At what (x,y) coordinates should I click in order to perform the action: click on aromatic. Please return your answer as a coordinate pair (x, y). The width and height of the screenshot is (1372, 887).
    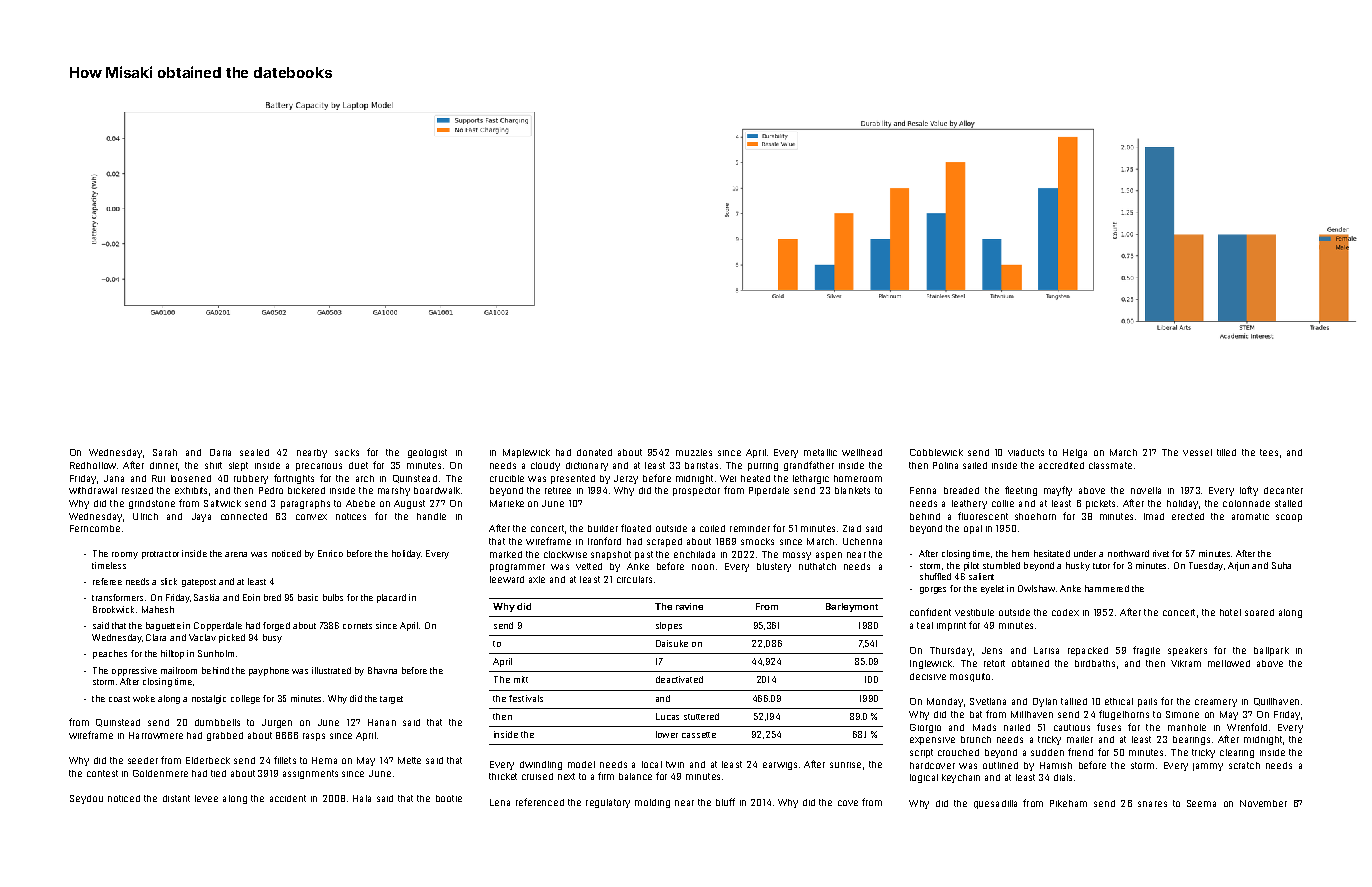
    Looking at the image, I should click on (1250, 516).
